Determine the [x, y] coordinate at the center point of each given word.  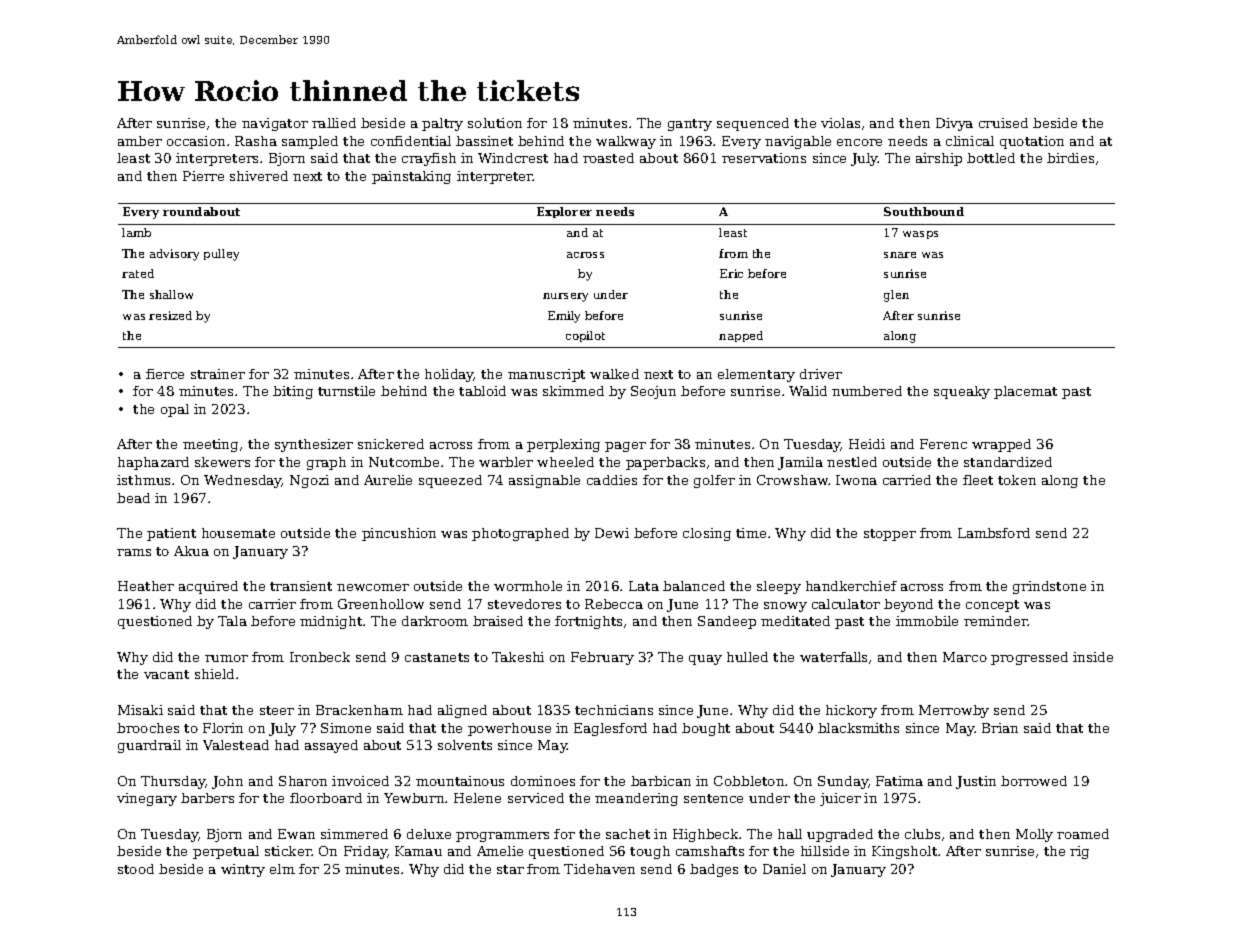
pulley [221, 255]
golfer [714, 481]
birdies [1070, 158]
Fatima [899, 781]
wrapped [1001, 445]
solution [495, 123]
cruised [1003, 123]
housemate [238, 533]
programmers [502, 837]
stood [136, 869]
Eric [731, 273]
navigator [275, 124]
